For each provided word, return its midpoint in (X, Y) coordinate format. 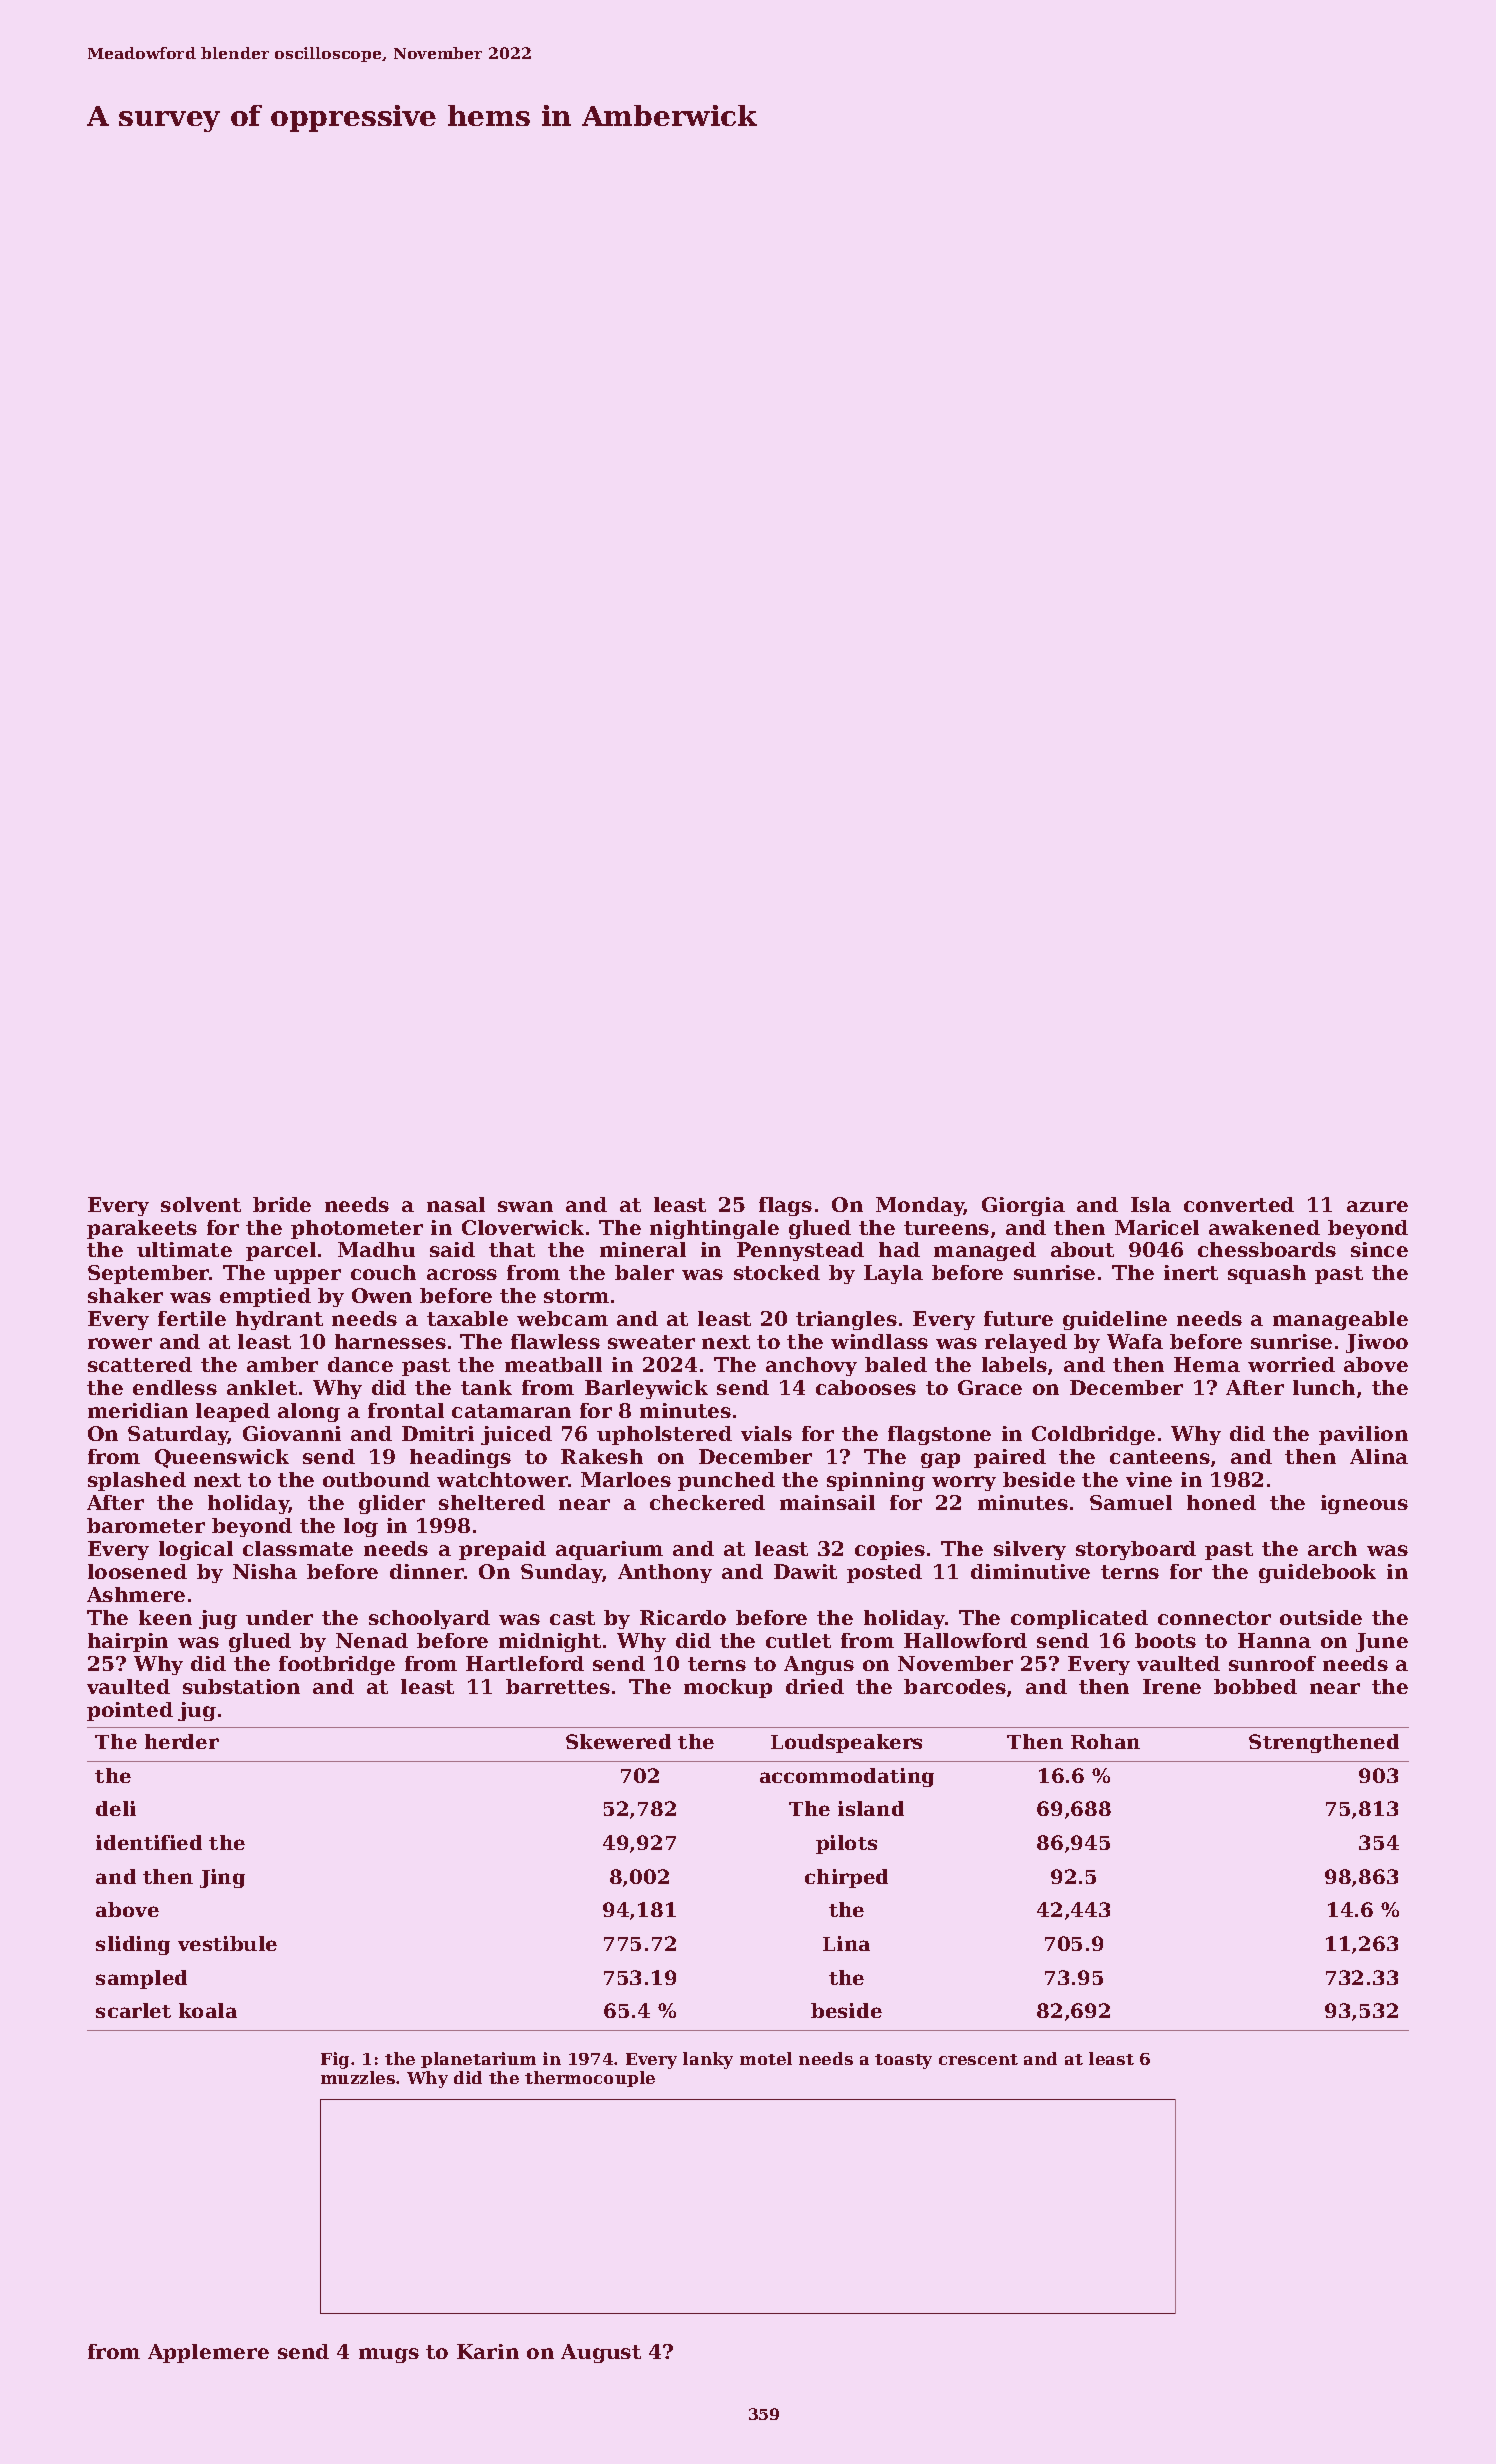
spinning (876, 1481)
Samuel (1131, 1502)
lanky (708, 2060)
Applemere (208, 2353)
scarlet (133, 2010)
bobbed (1255, 1686)
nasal (456, 1204)
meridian (138, 1410)
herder (182, 1741)
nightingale (714, 1229)
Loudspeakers (846, 1743)
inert (1191, 1272)
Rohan (1105, 1741)
